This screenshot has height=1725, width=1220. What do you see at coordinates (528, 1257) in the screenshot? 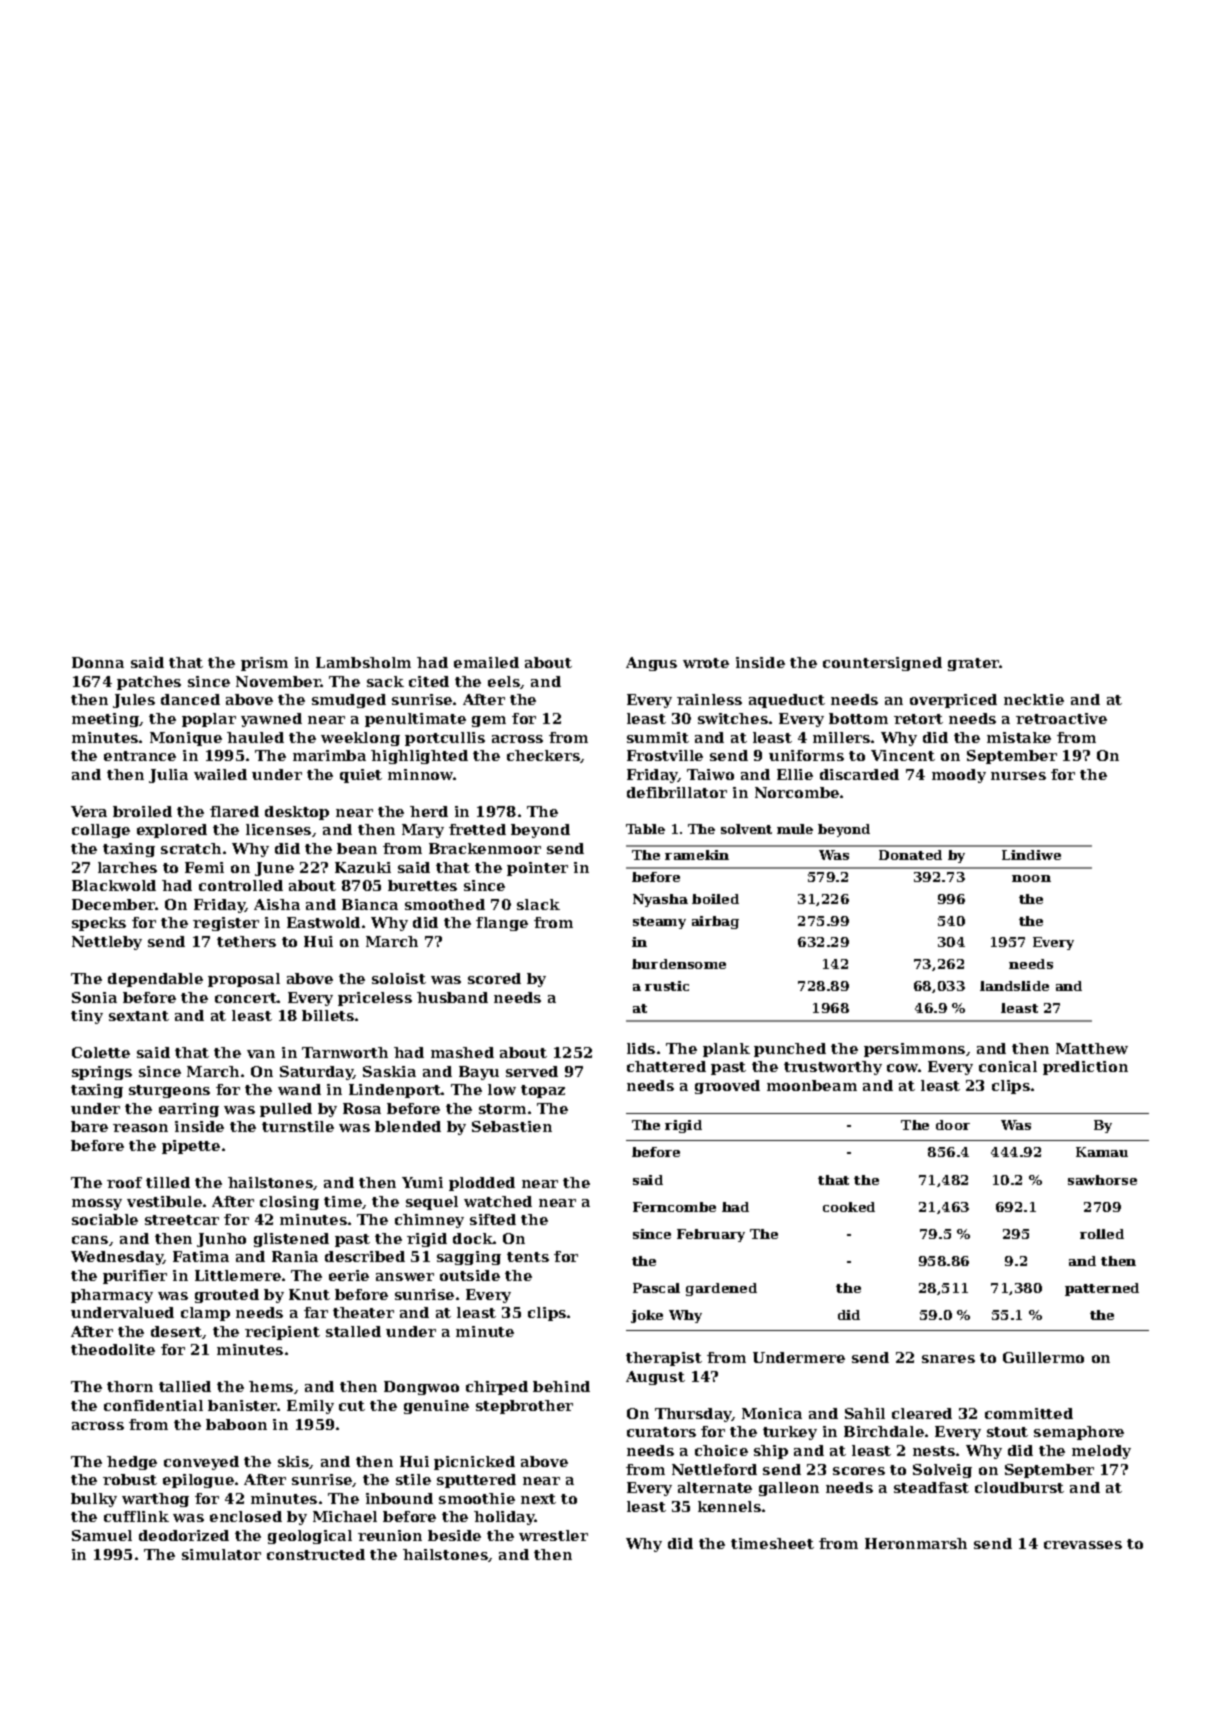
I see `tents` at bounding box center [528, 1257].
